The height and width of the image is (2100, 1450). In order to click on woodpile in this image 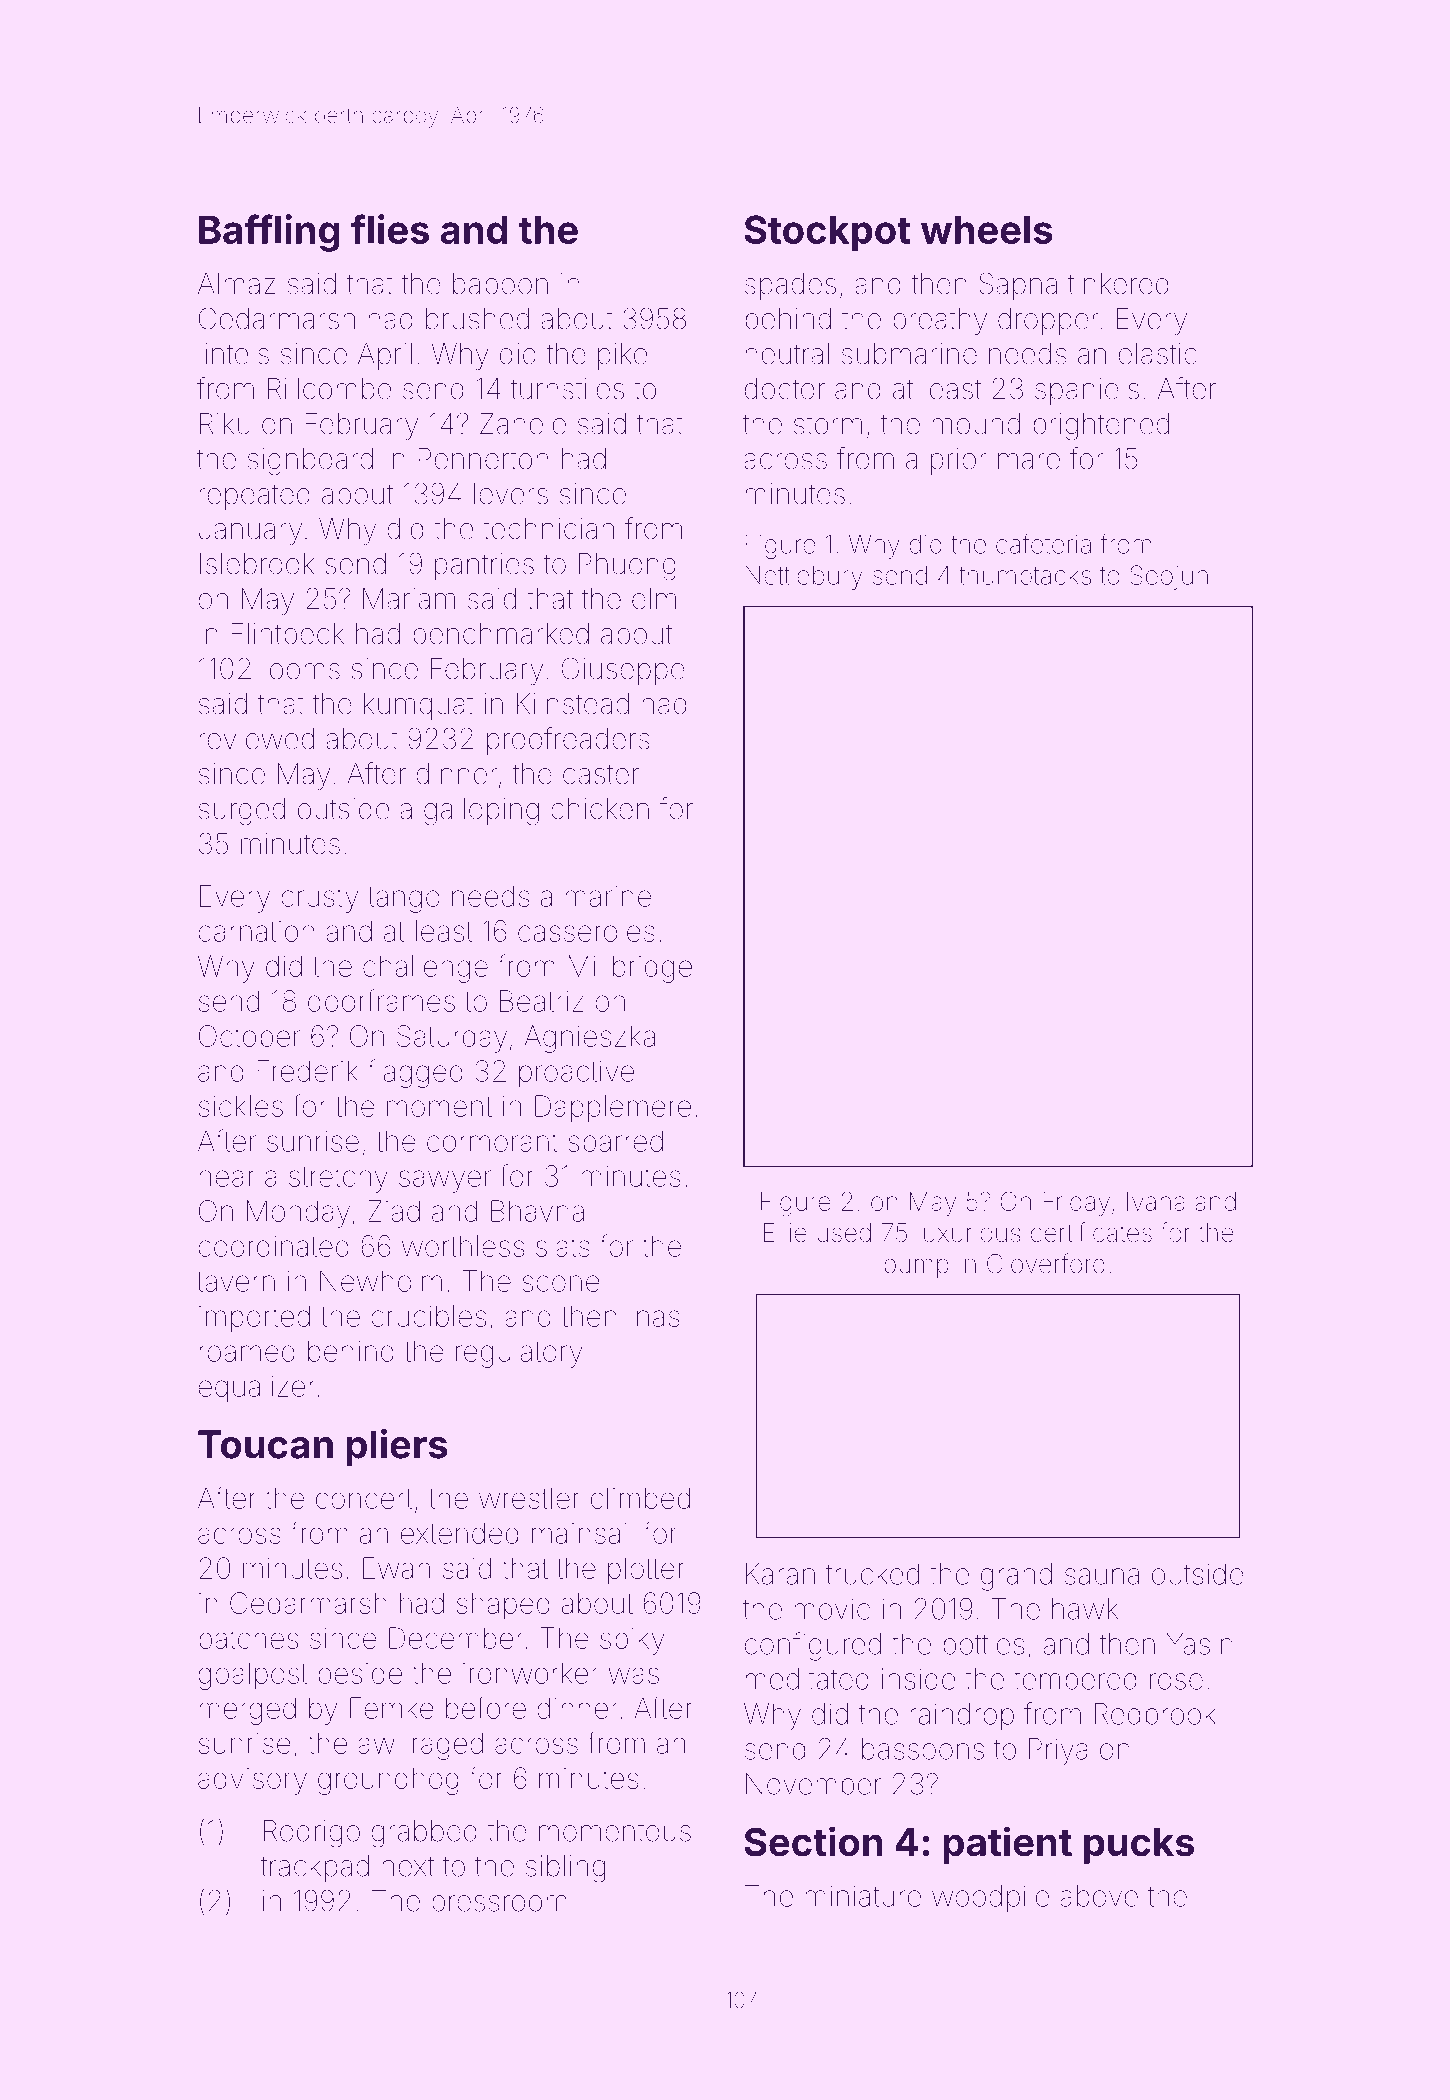, I will do `click(990, 1898)`.
